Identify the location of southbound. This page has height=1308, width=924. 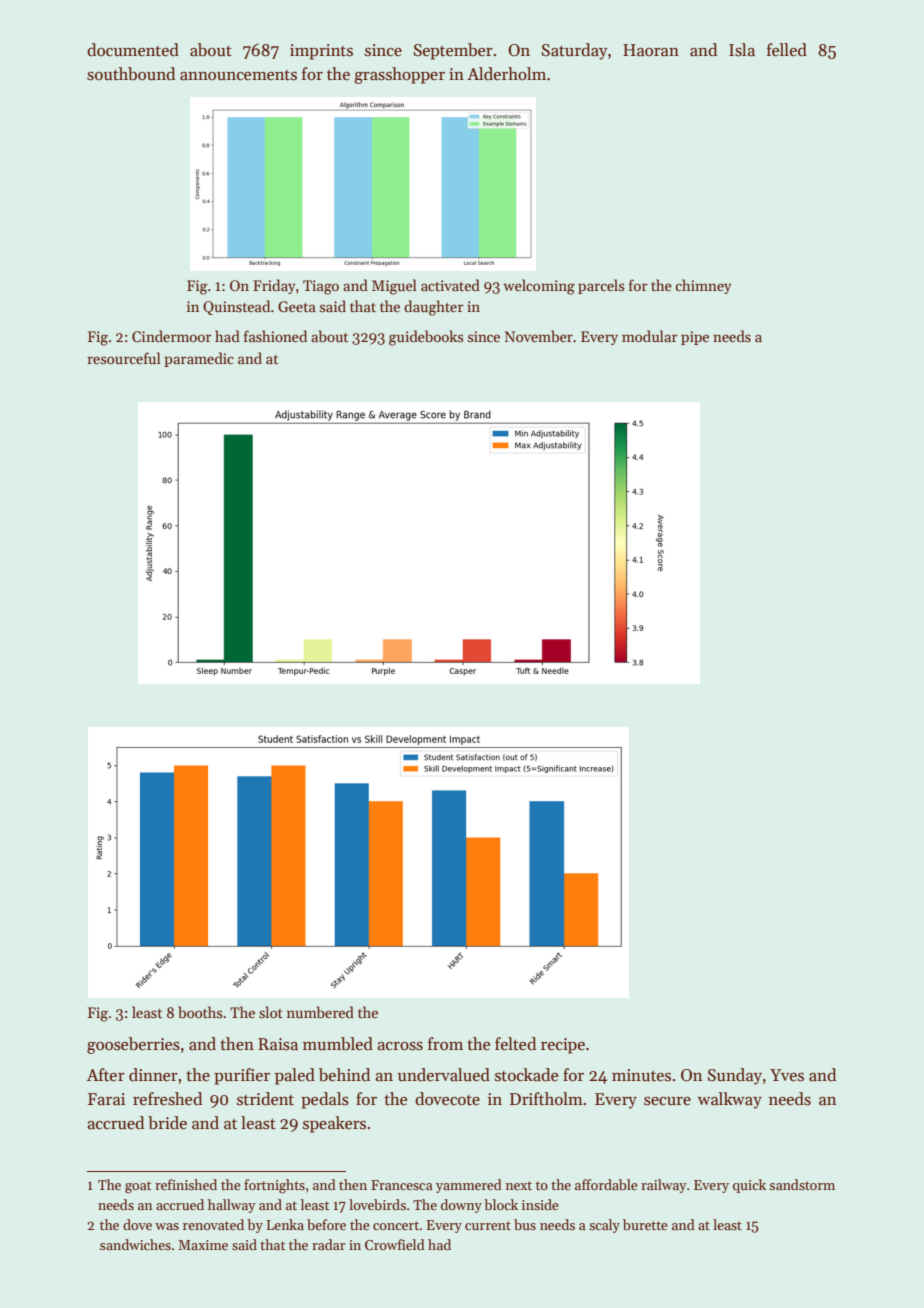
(131, 74).
